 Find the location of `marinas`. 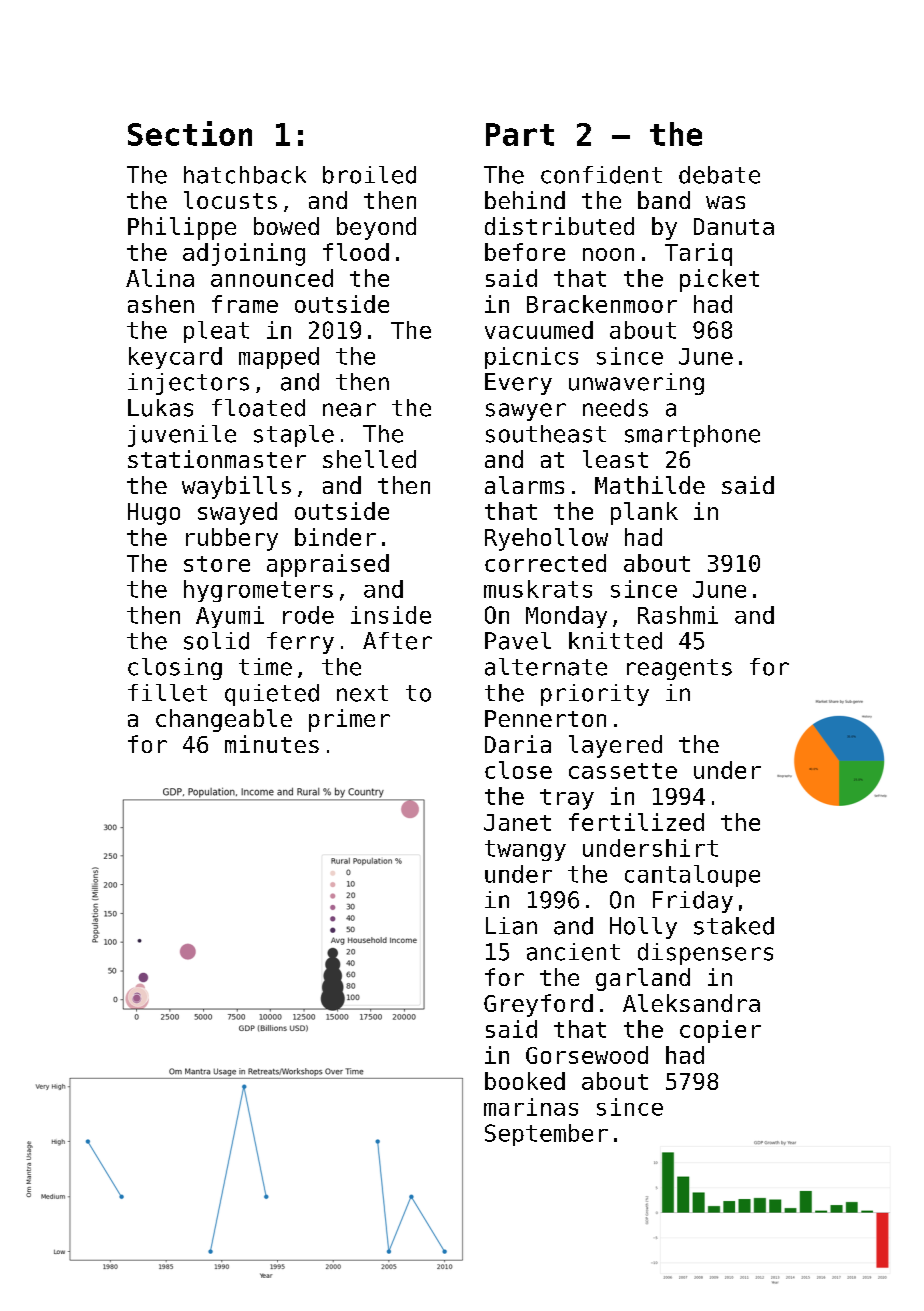

marinas is located at coordinates (531, 1107).
